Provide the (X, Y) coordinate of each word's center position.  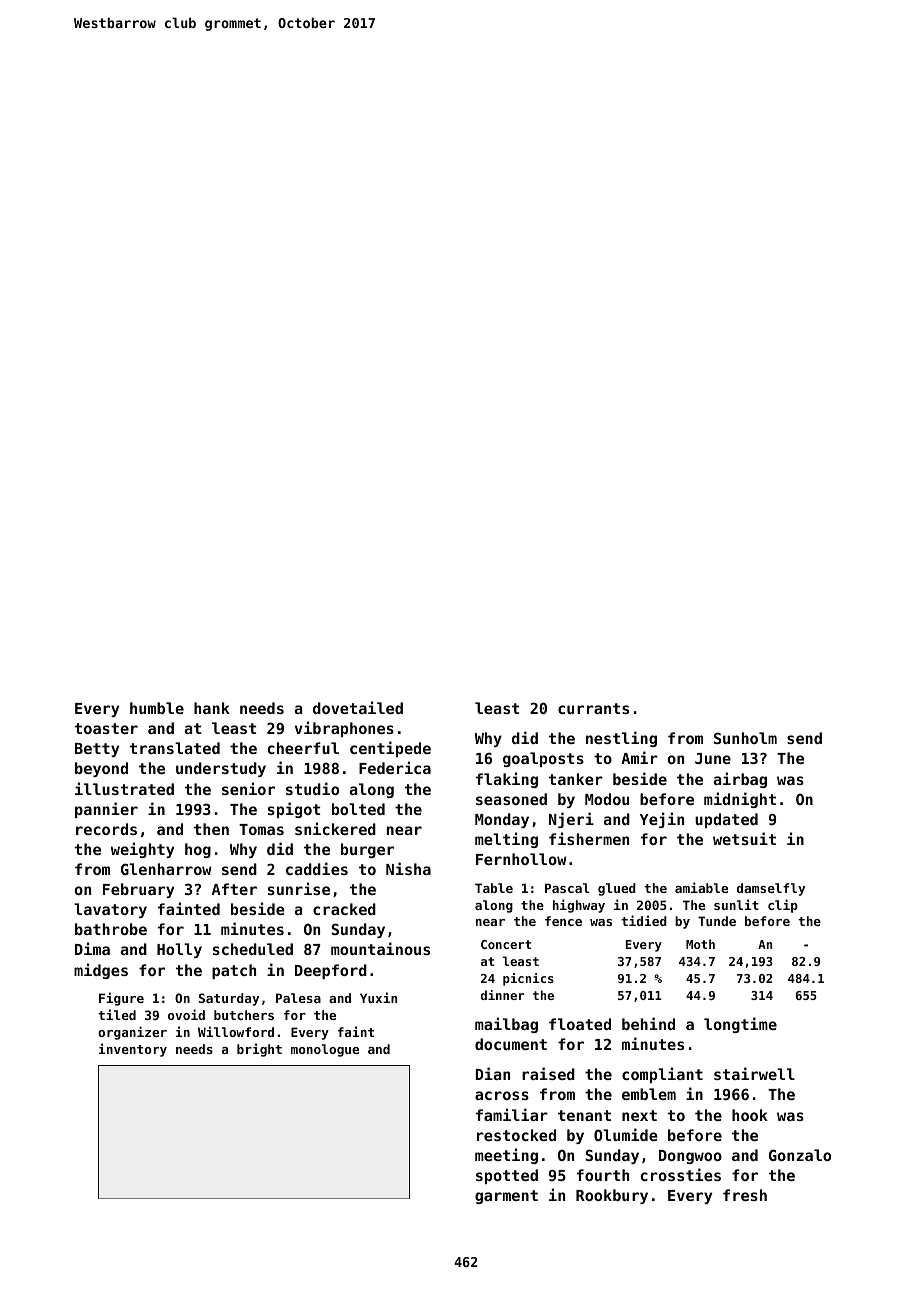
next (639, 1115)
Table (494, 888)
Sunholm (745, 738)
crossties (681, 1174)
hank (212, 708)
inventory (133, 1050)
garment (506, 1197)
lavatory (110, 910)
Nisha (408, 868)
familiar (512, 1114)
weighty (142, 850)
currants (593, 708)
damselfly (771, 889)
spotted (507, 1176)
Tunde (717, 921)
